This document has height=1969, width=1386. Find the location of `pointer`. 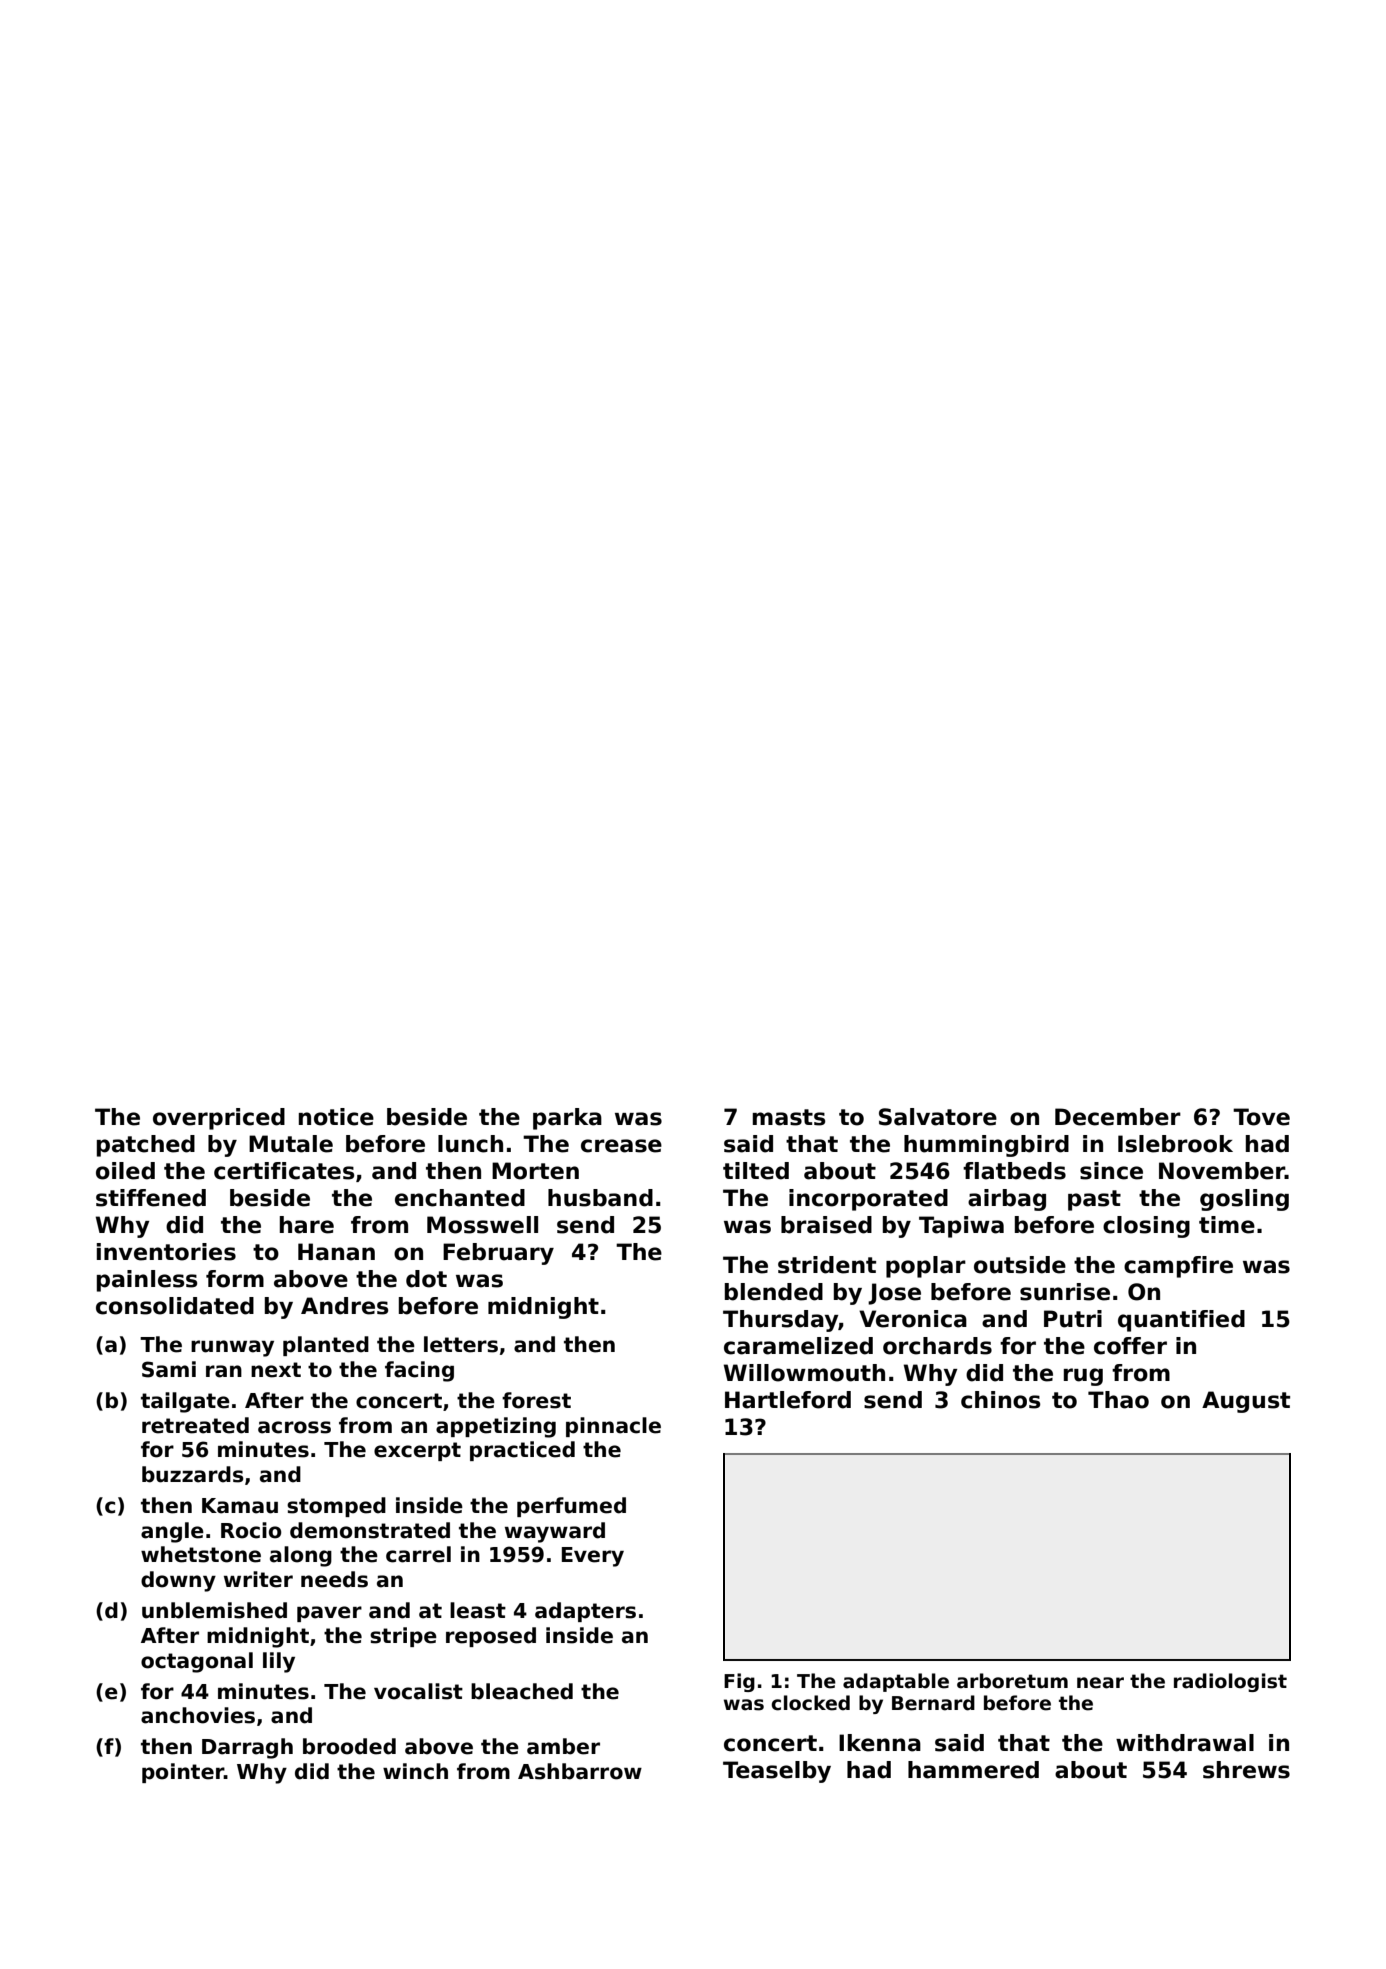

pointer is located at coordinates (183, 1773).
